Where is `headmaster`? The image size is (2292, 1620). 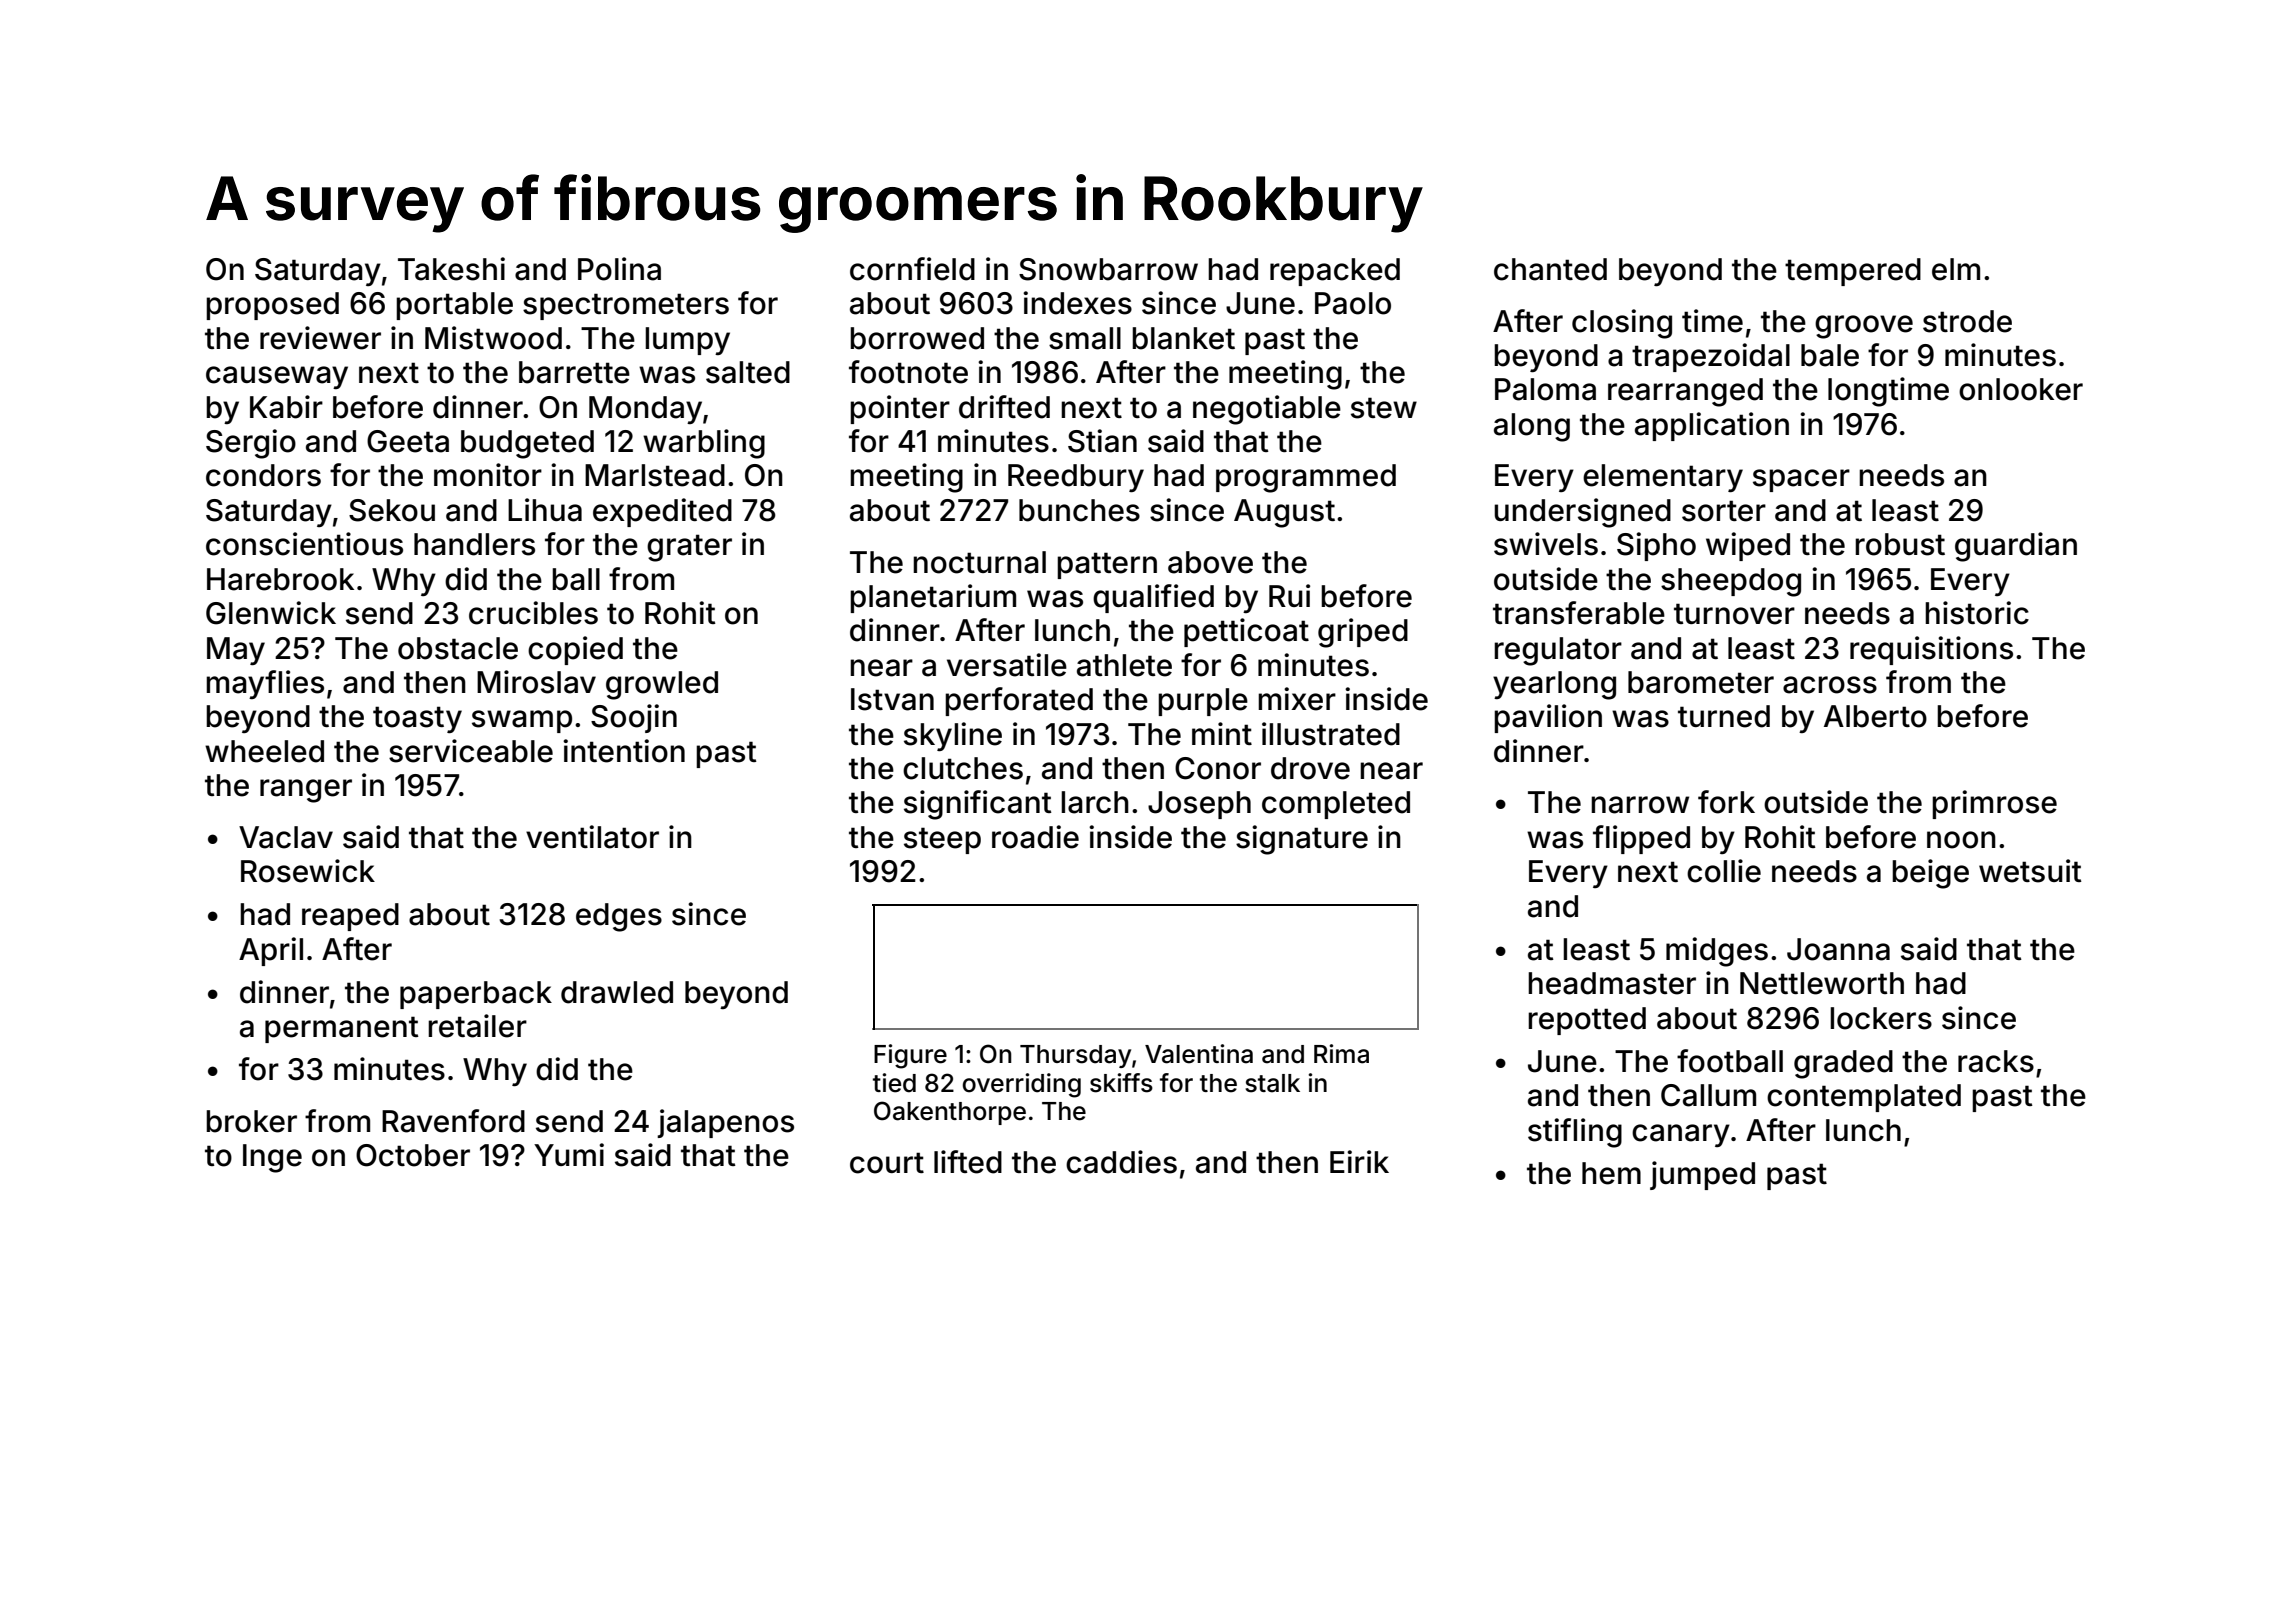 headmaster is located at coordinates (1612, 983).
